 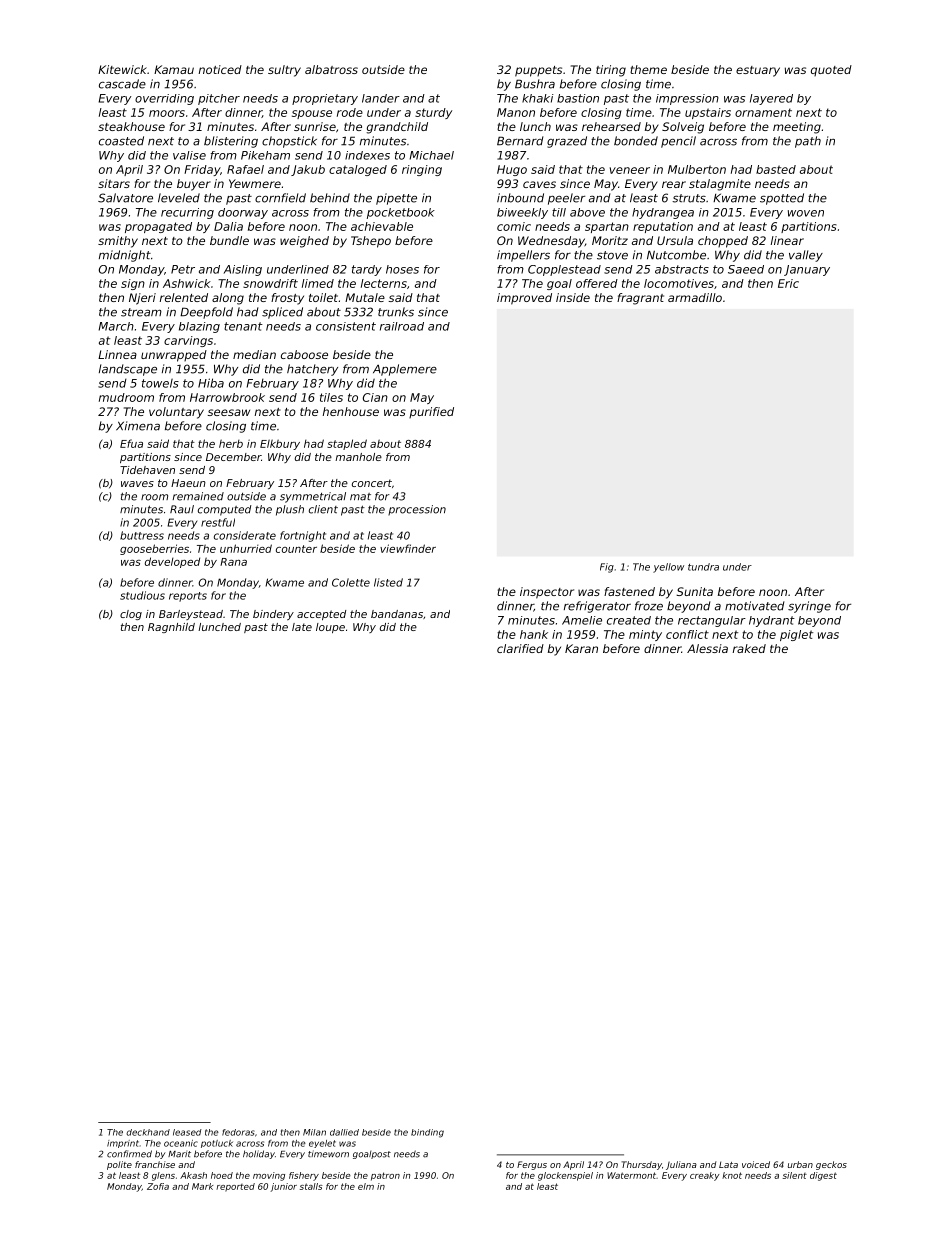 I want to click on binding, so click(x=427, y=1133).
